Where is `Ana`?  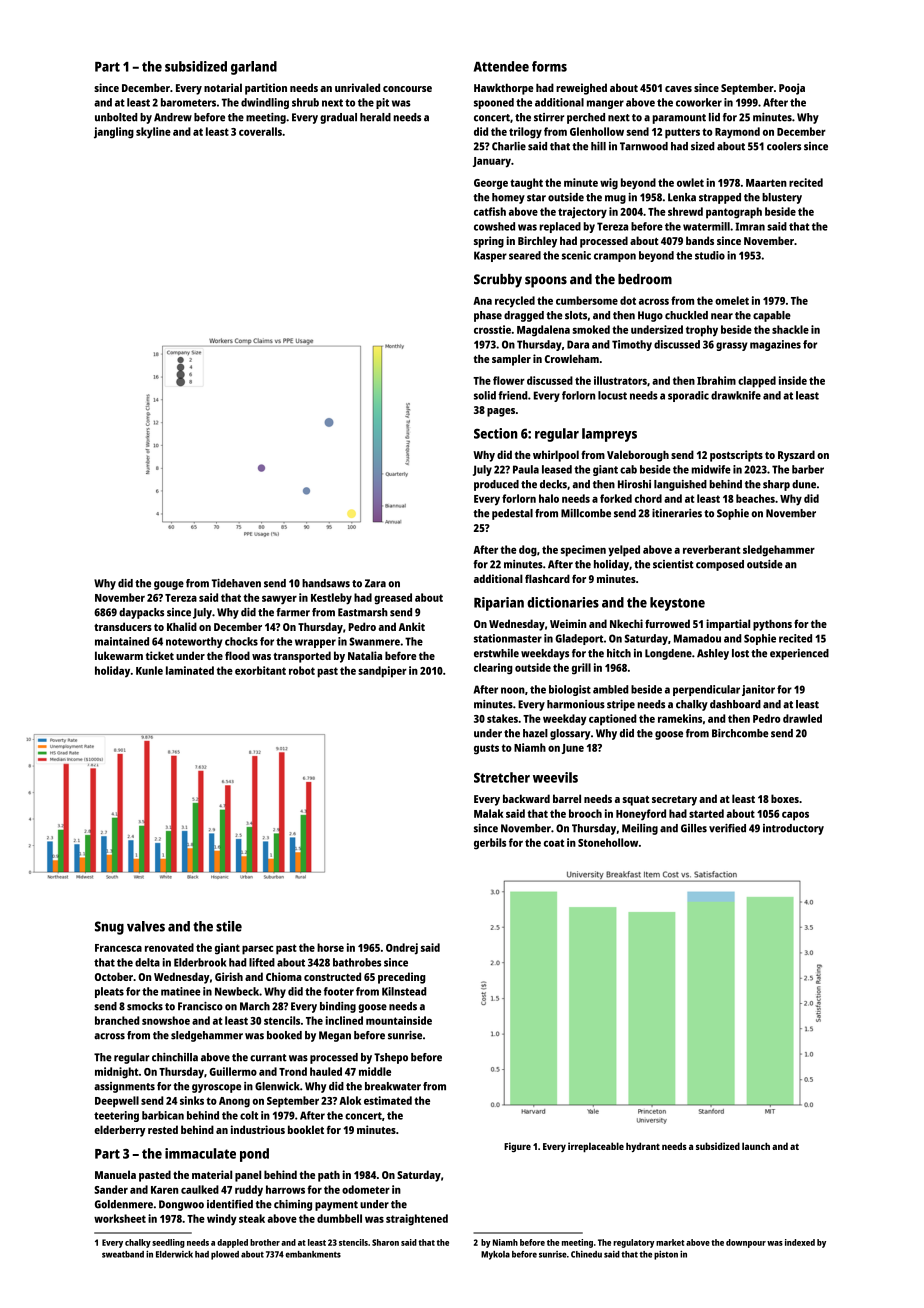
Ana is located at coordinates (482, 301).
